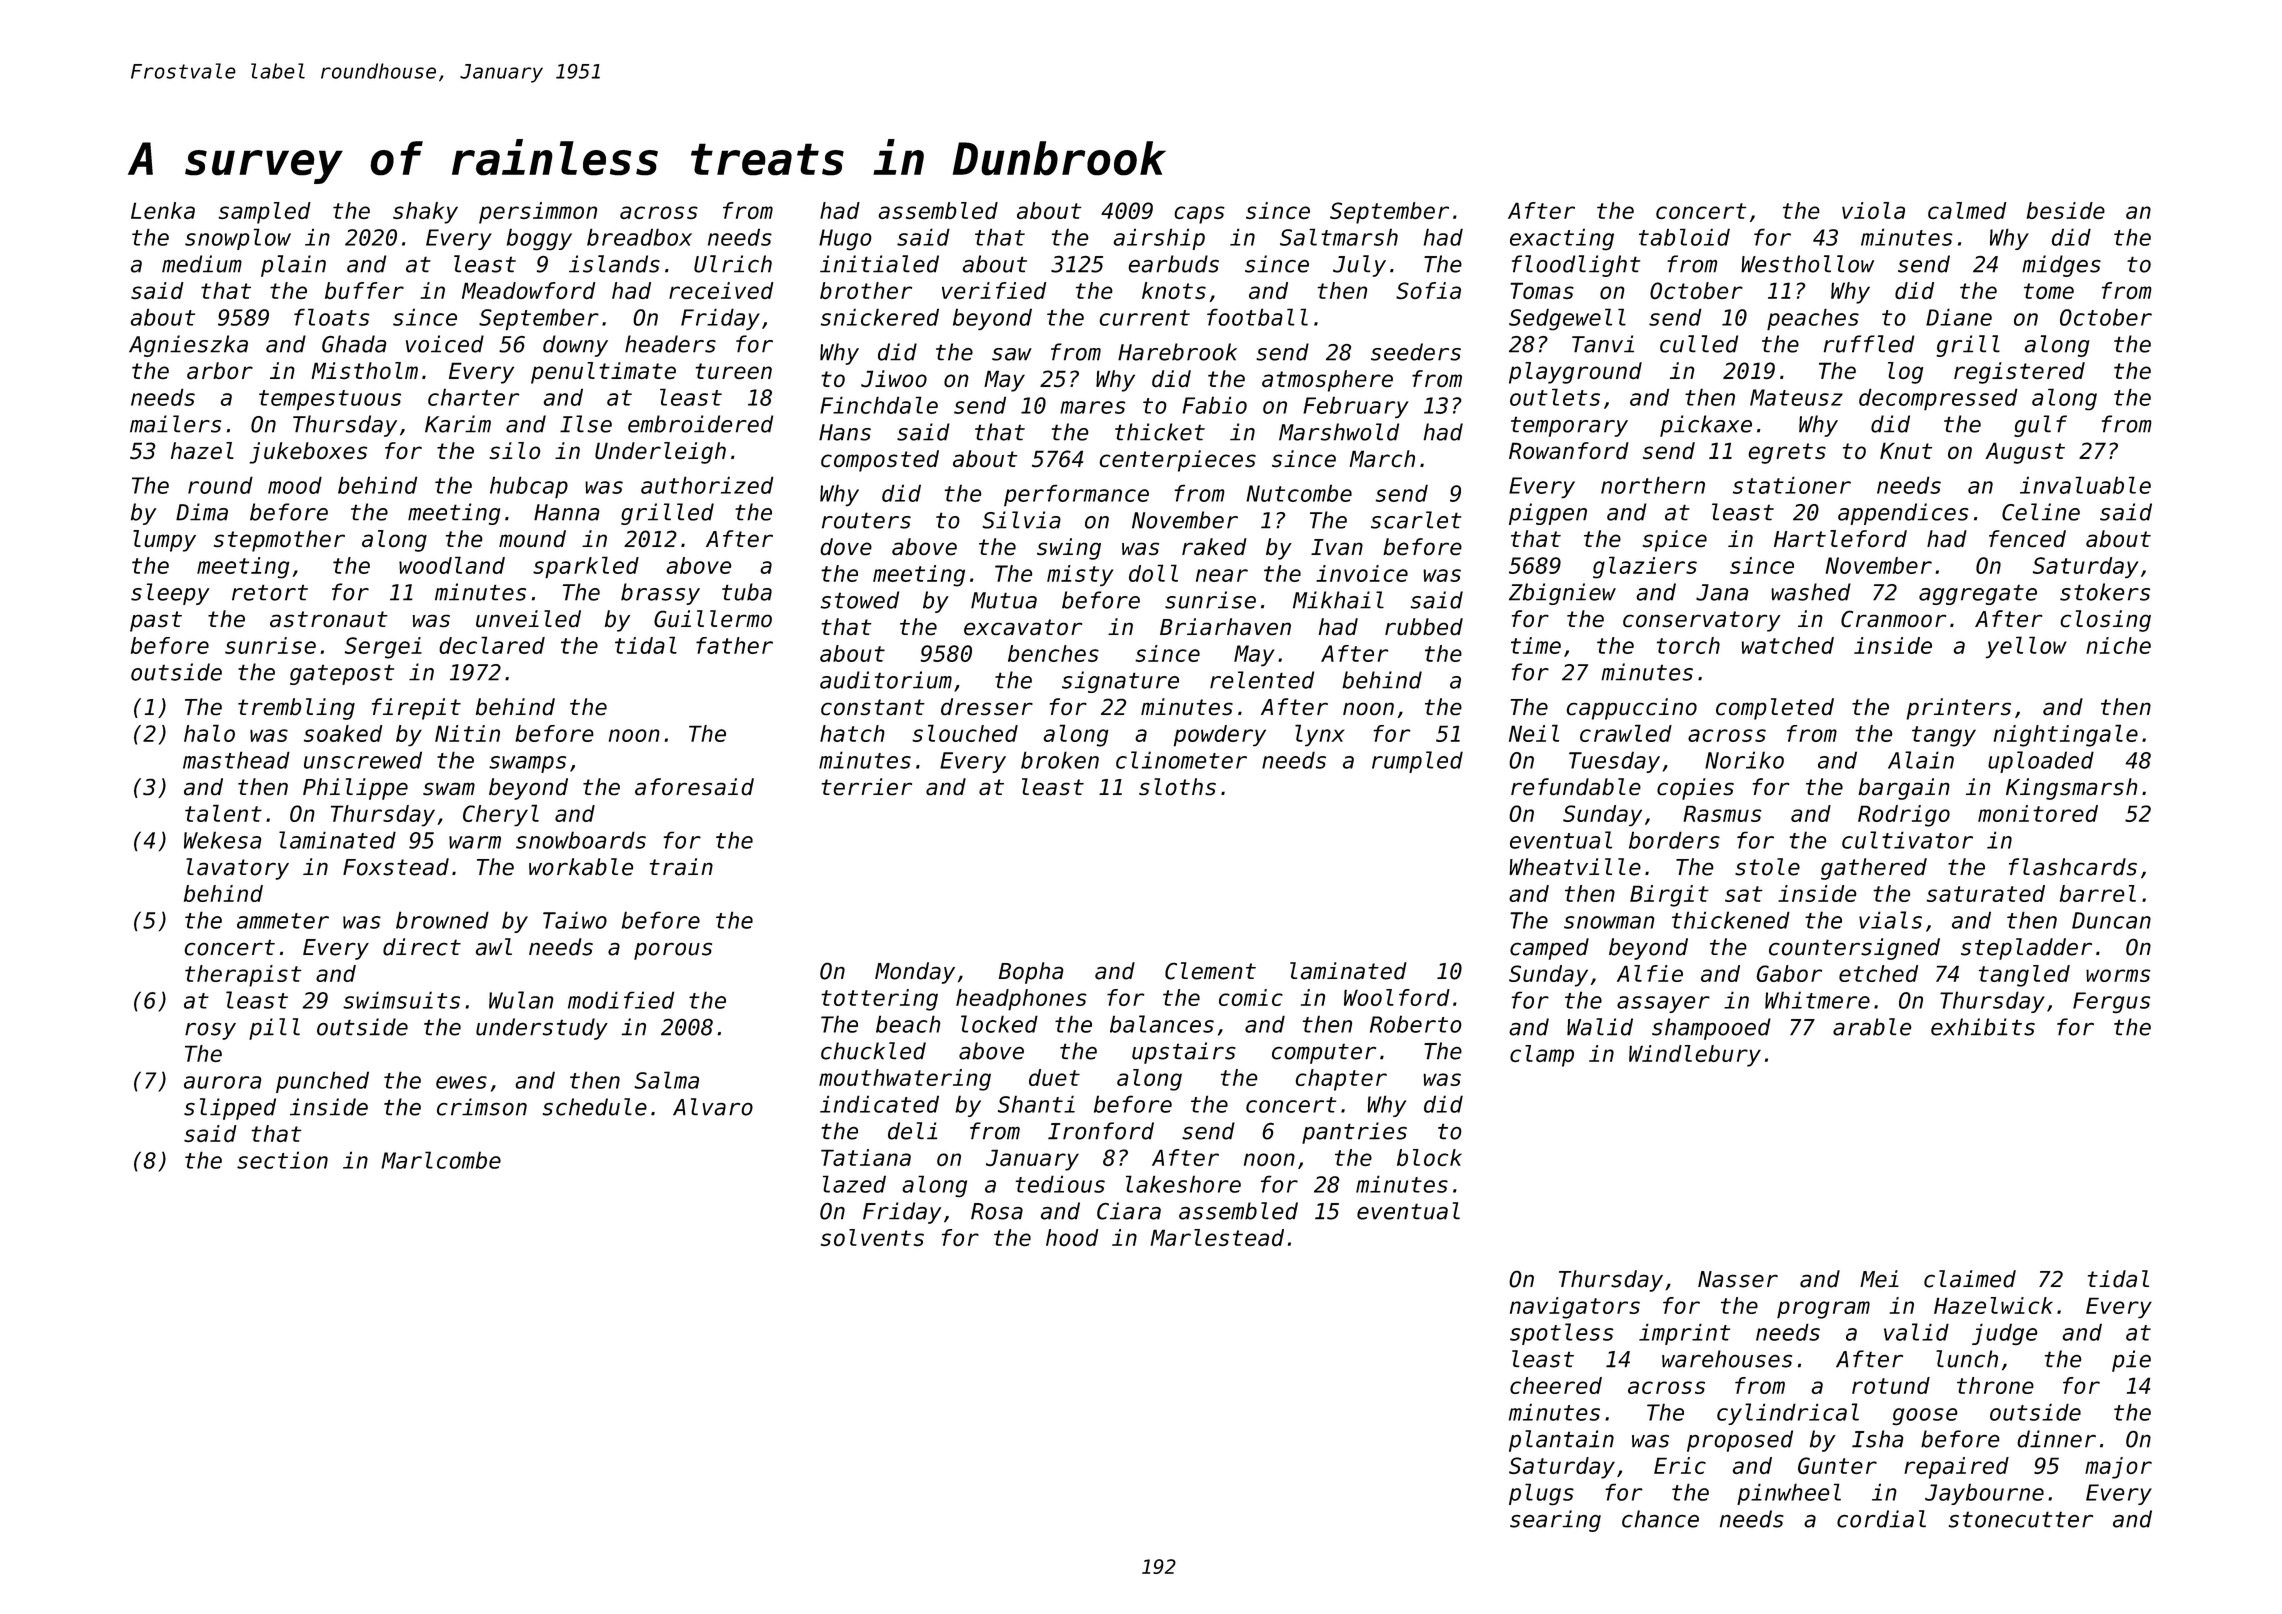 The height and width of the screenshot is (1614, 2282). Describe the element at coordinates (2066, 210) in the screenshot. I see `beside` at that location.
